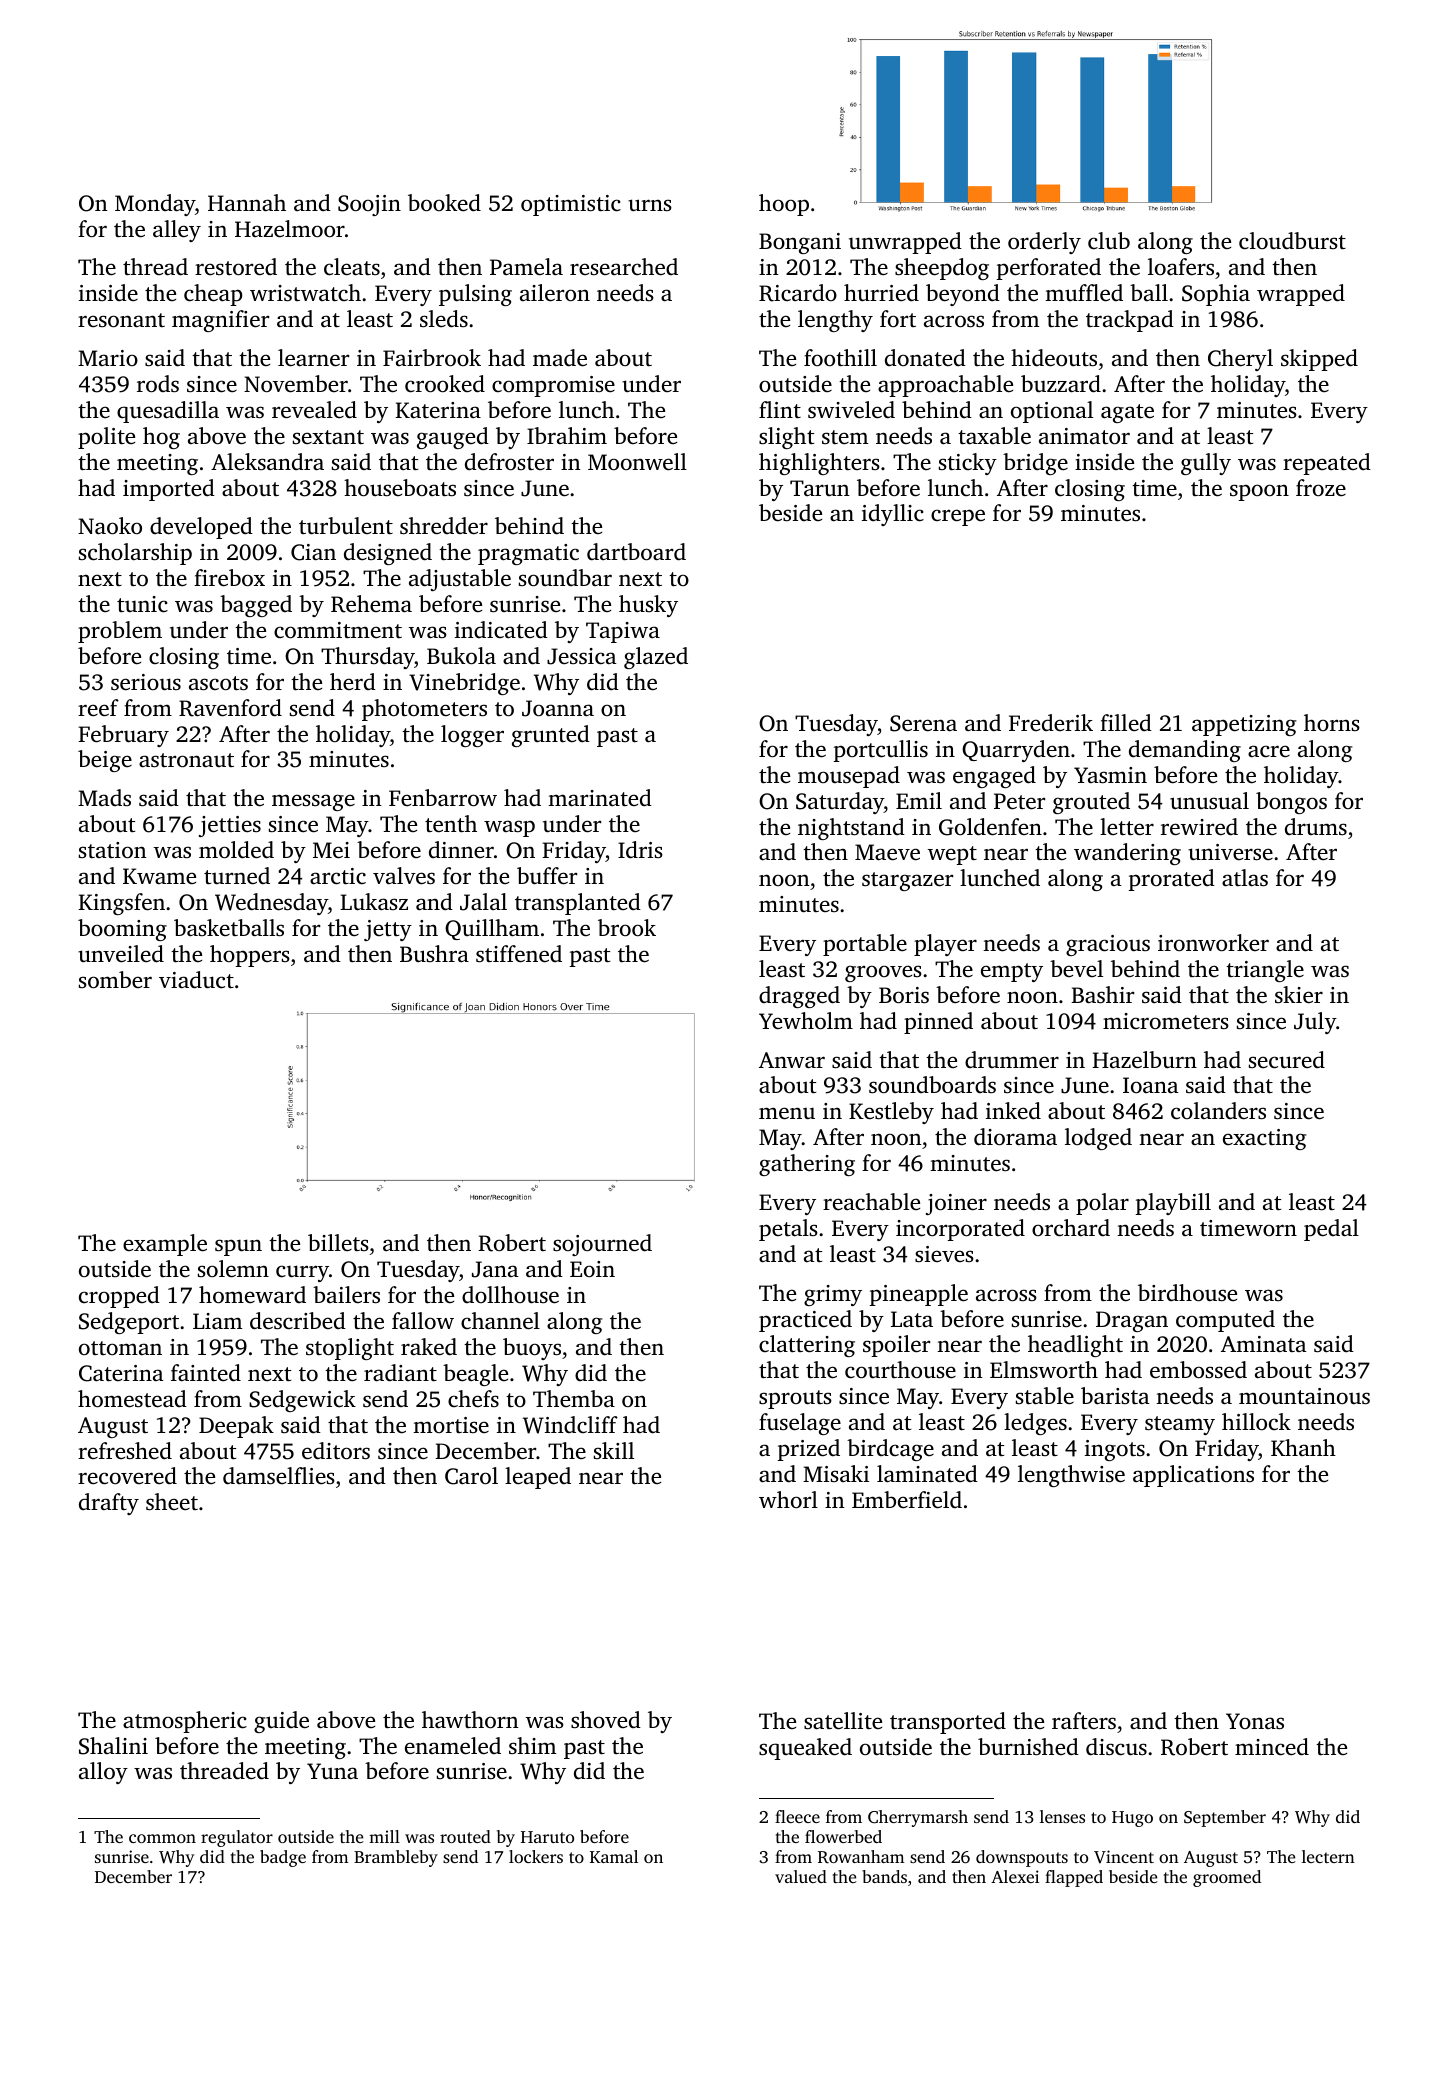 The height and width of the image is (2100, 1450). What do you see at coordinates (336, 1451) in the image?
I see `editors` at bounding box center [336, 1451].
